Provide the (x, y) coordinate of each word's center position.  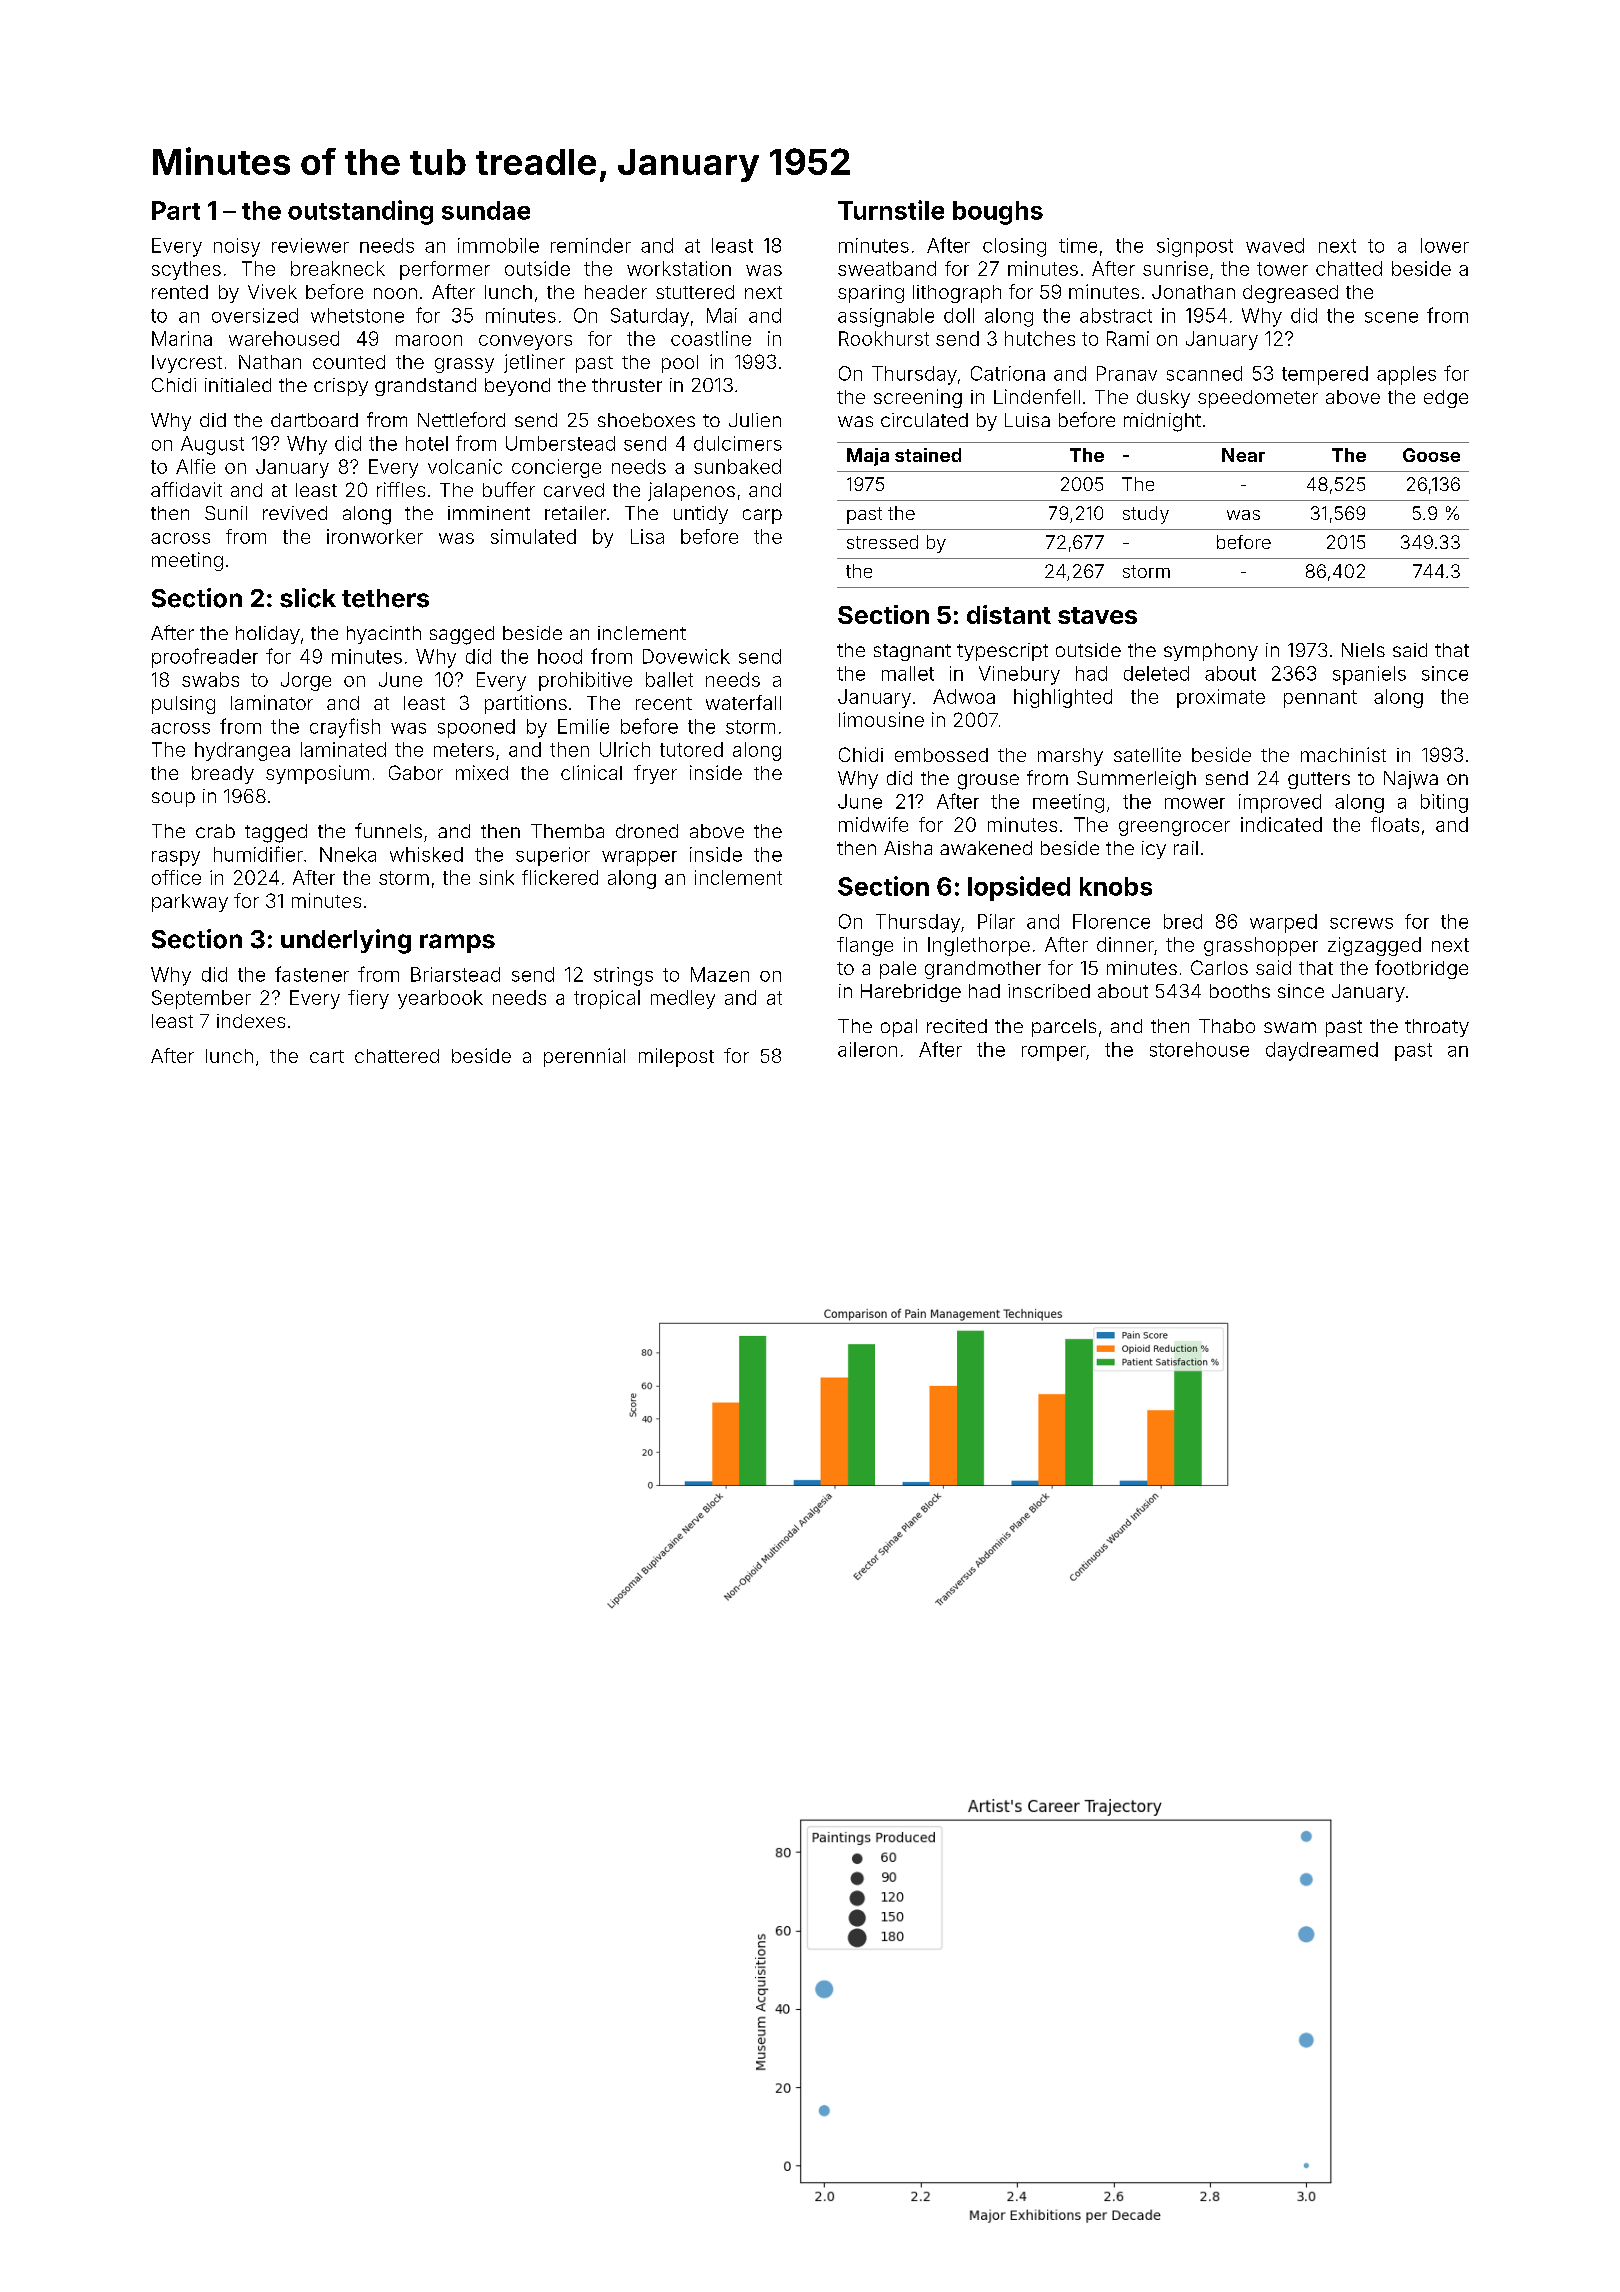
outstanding (360, 212)
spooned (476, 728)
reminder (591, 245)
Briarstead (455, 974)
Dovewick (686, 656)
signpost (1195, 247)
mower (1195, 803)
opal (899, 1028)
